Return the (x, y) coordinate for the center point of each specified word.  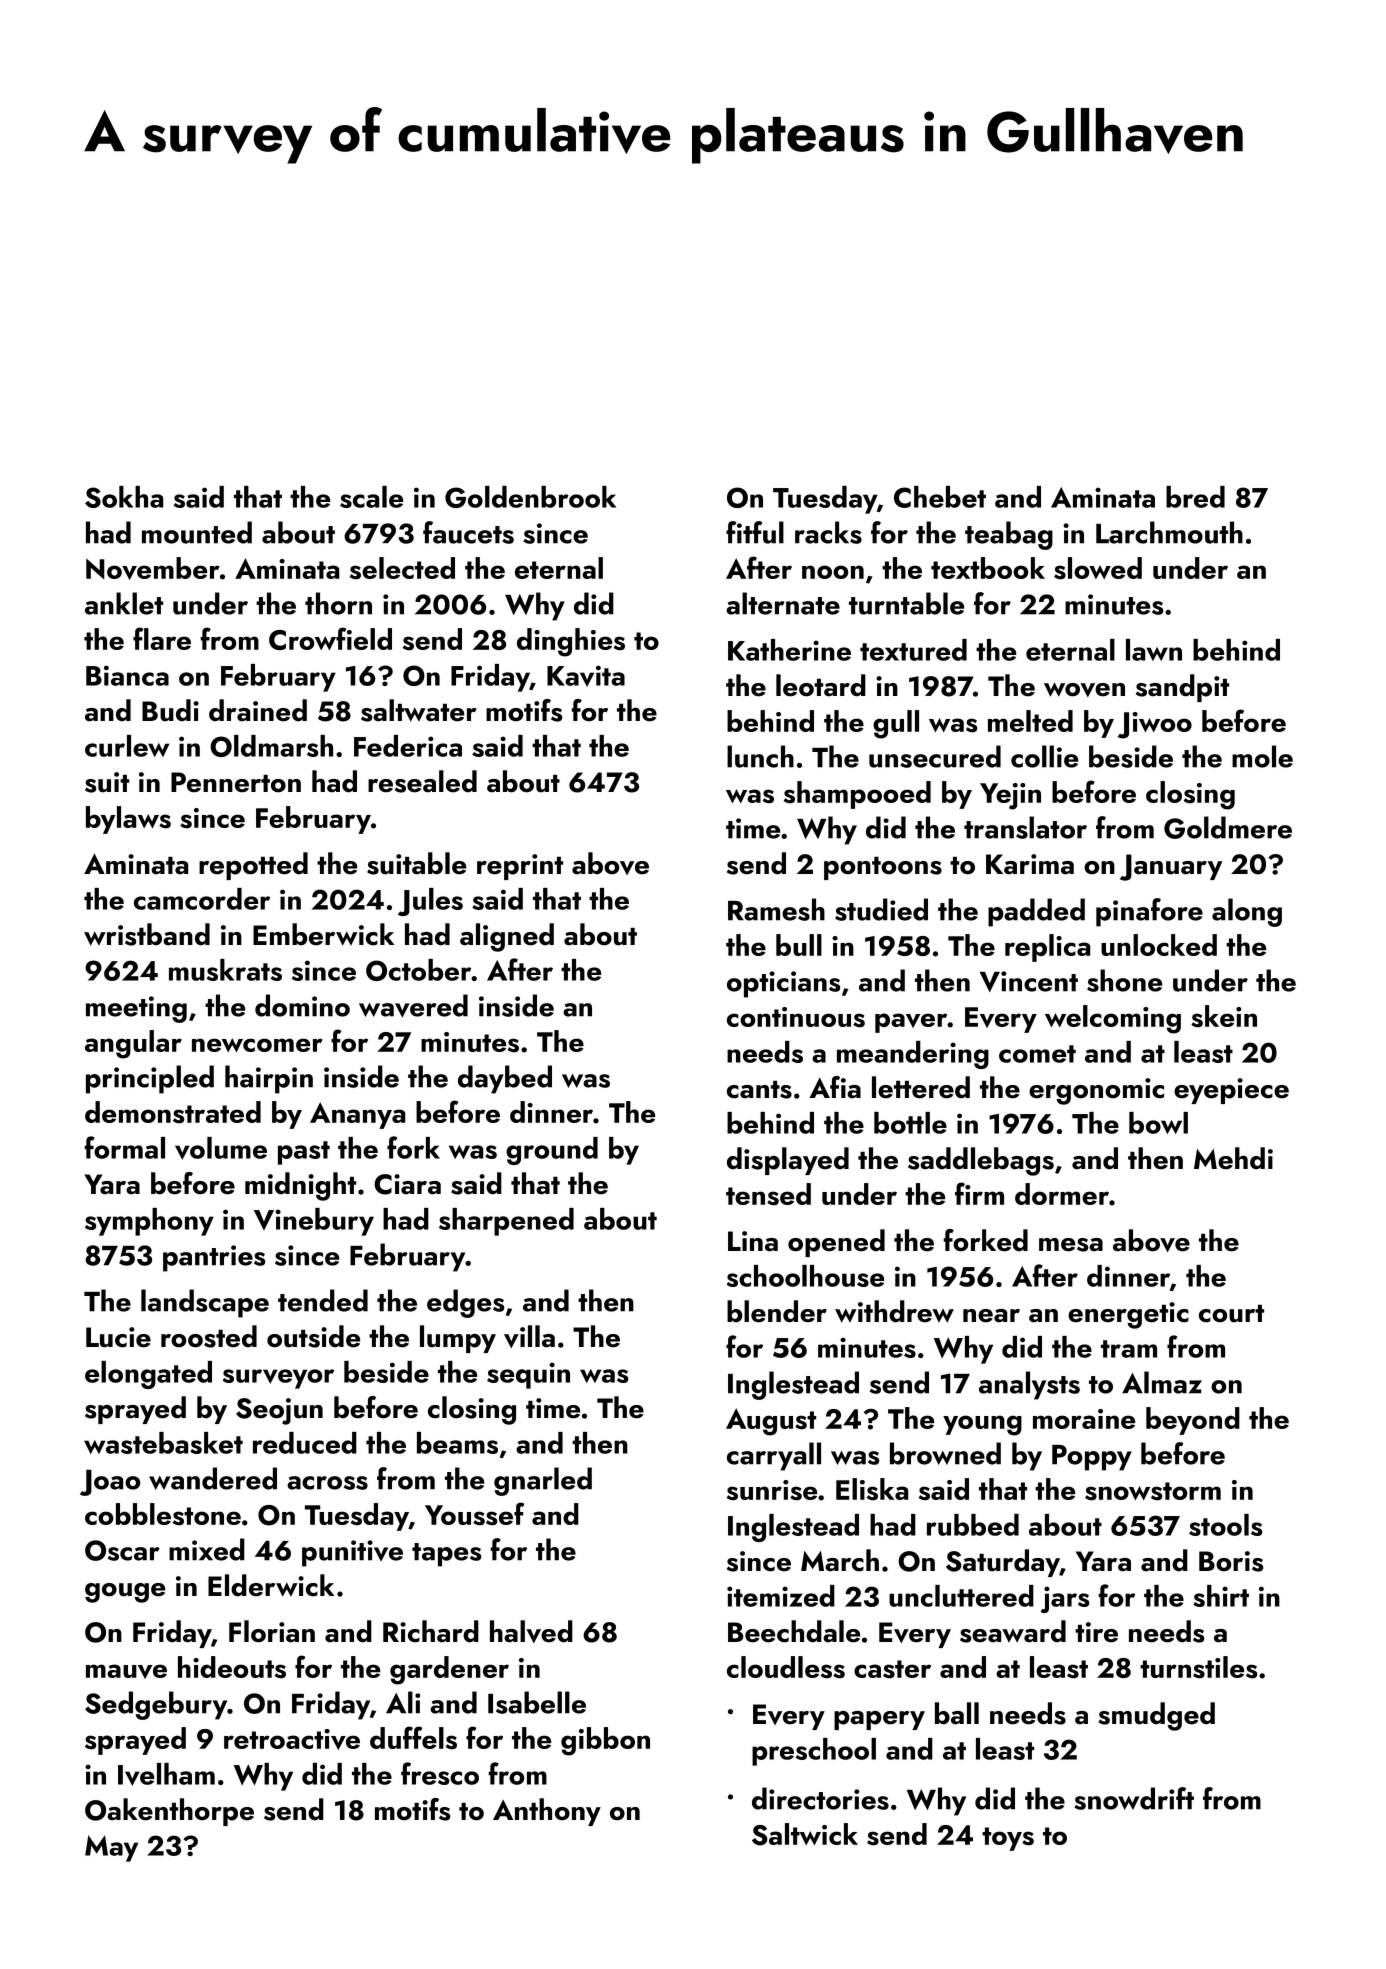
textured (913, 650)
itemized (781, 1596)
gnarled (543, 1481)
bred (1195, 497)
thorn (338, 603)
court (1231, 1314)
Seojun (279, 1411)
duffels (413, 1738)
